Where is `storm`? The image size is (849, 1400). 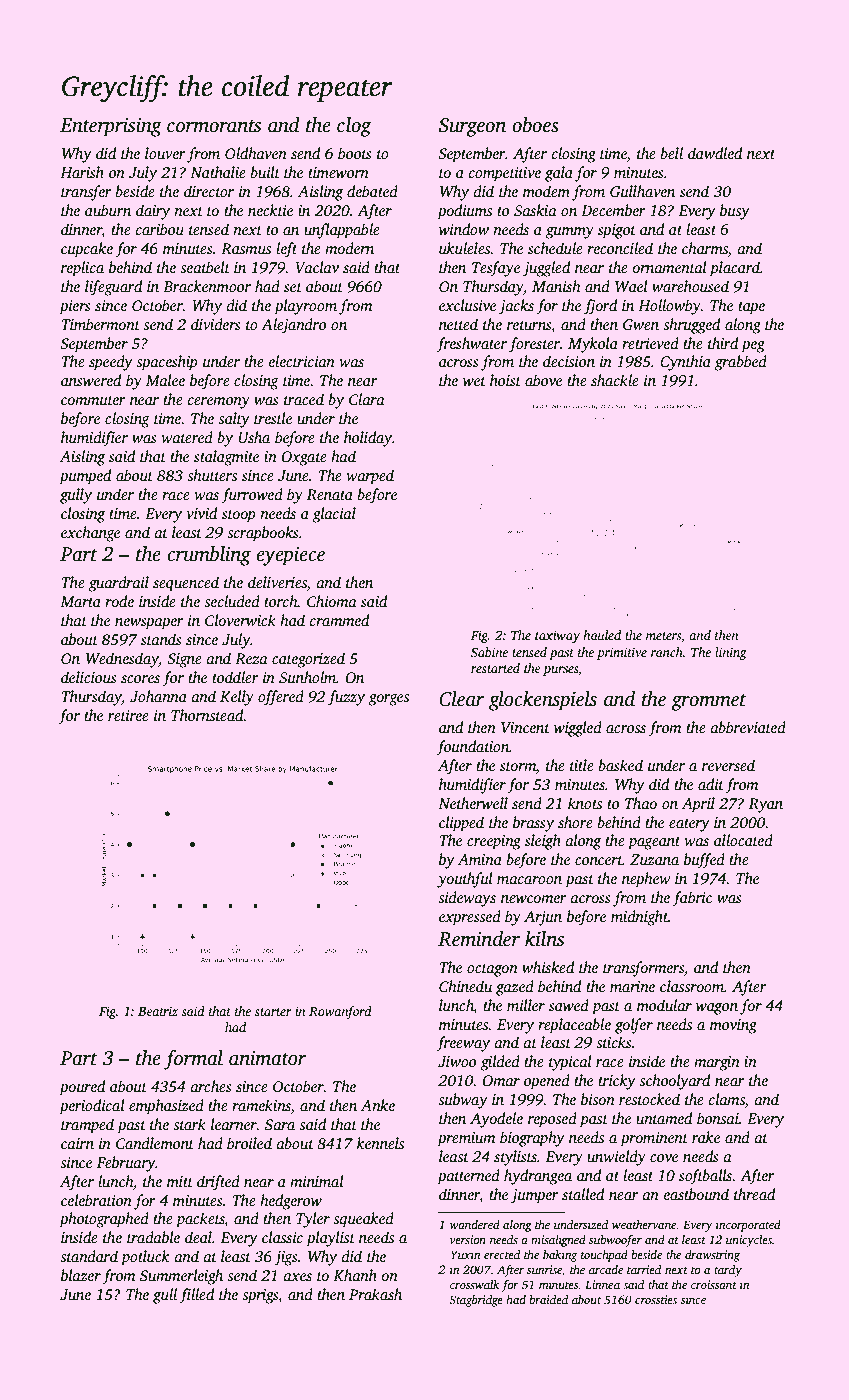 storm is located at coordinates (518, 768).
